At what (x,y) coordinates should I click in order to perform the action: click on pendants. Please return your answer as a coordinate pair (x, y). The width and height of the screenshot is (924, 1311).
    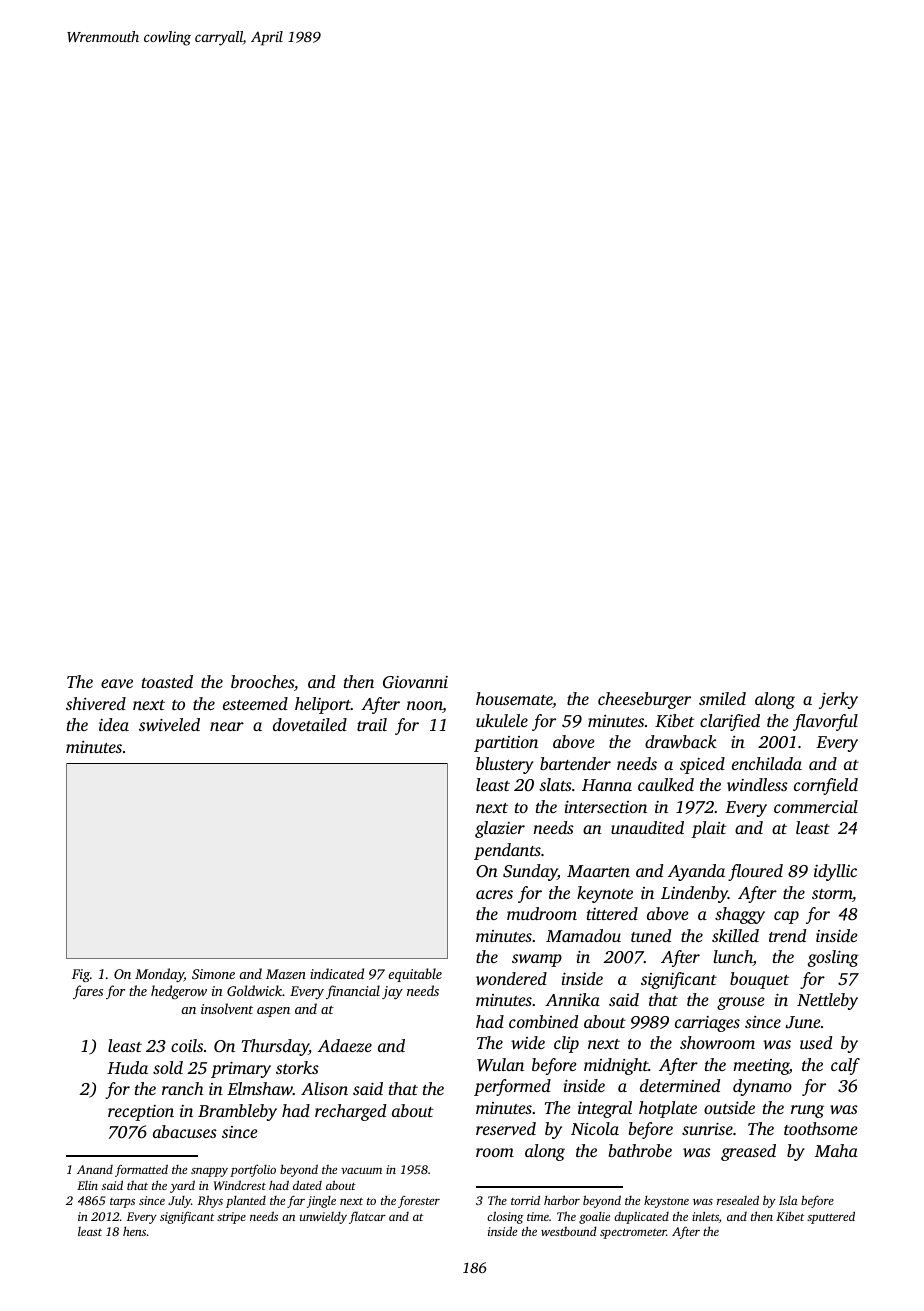
    Looking at the image, I should click on (507, 851).
